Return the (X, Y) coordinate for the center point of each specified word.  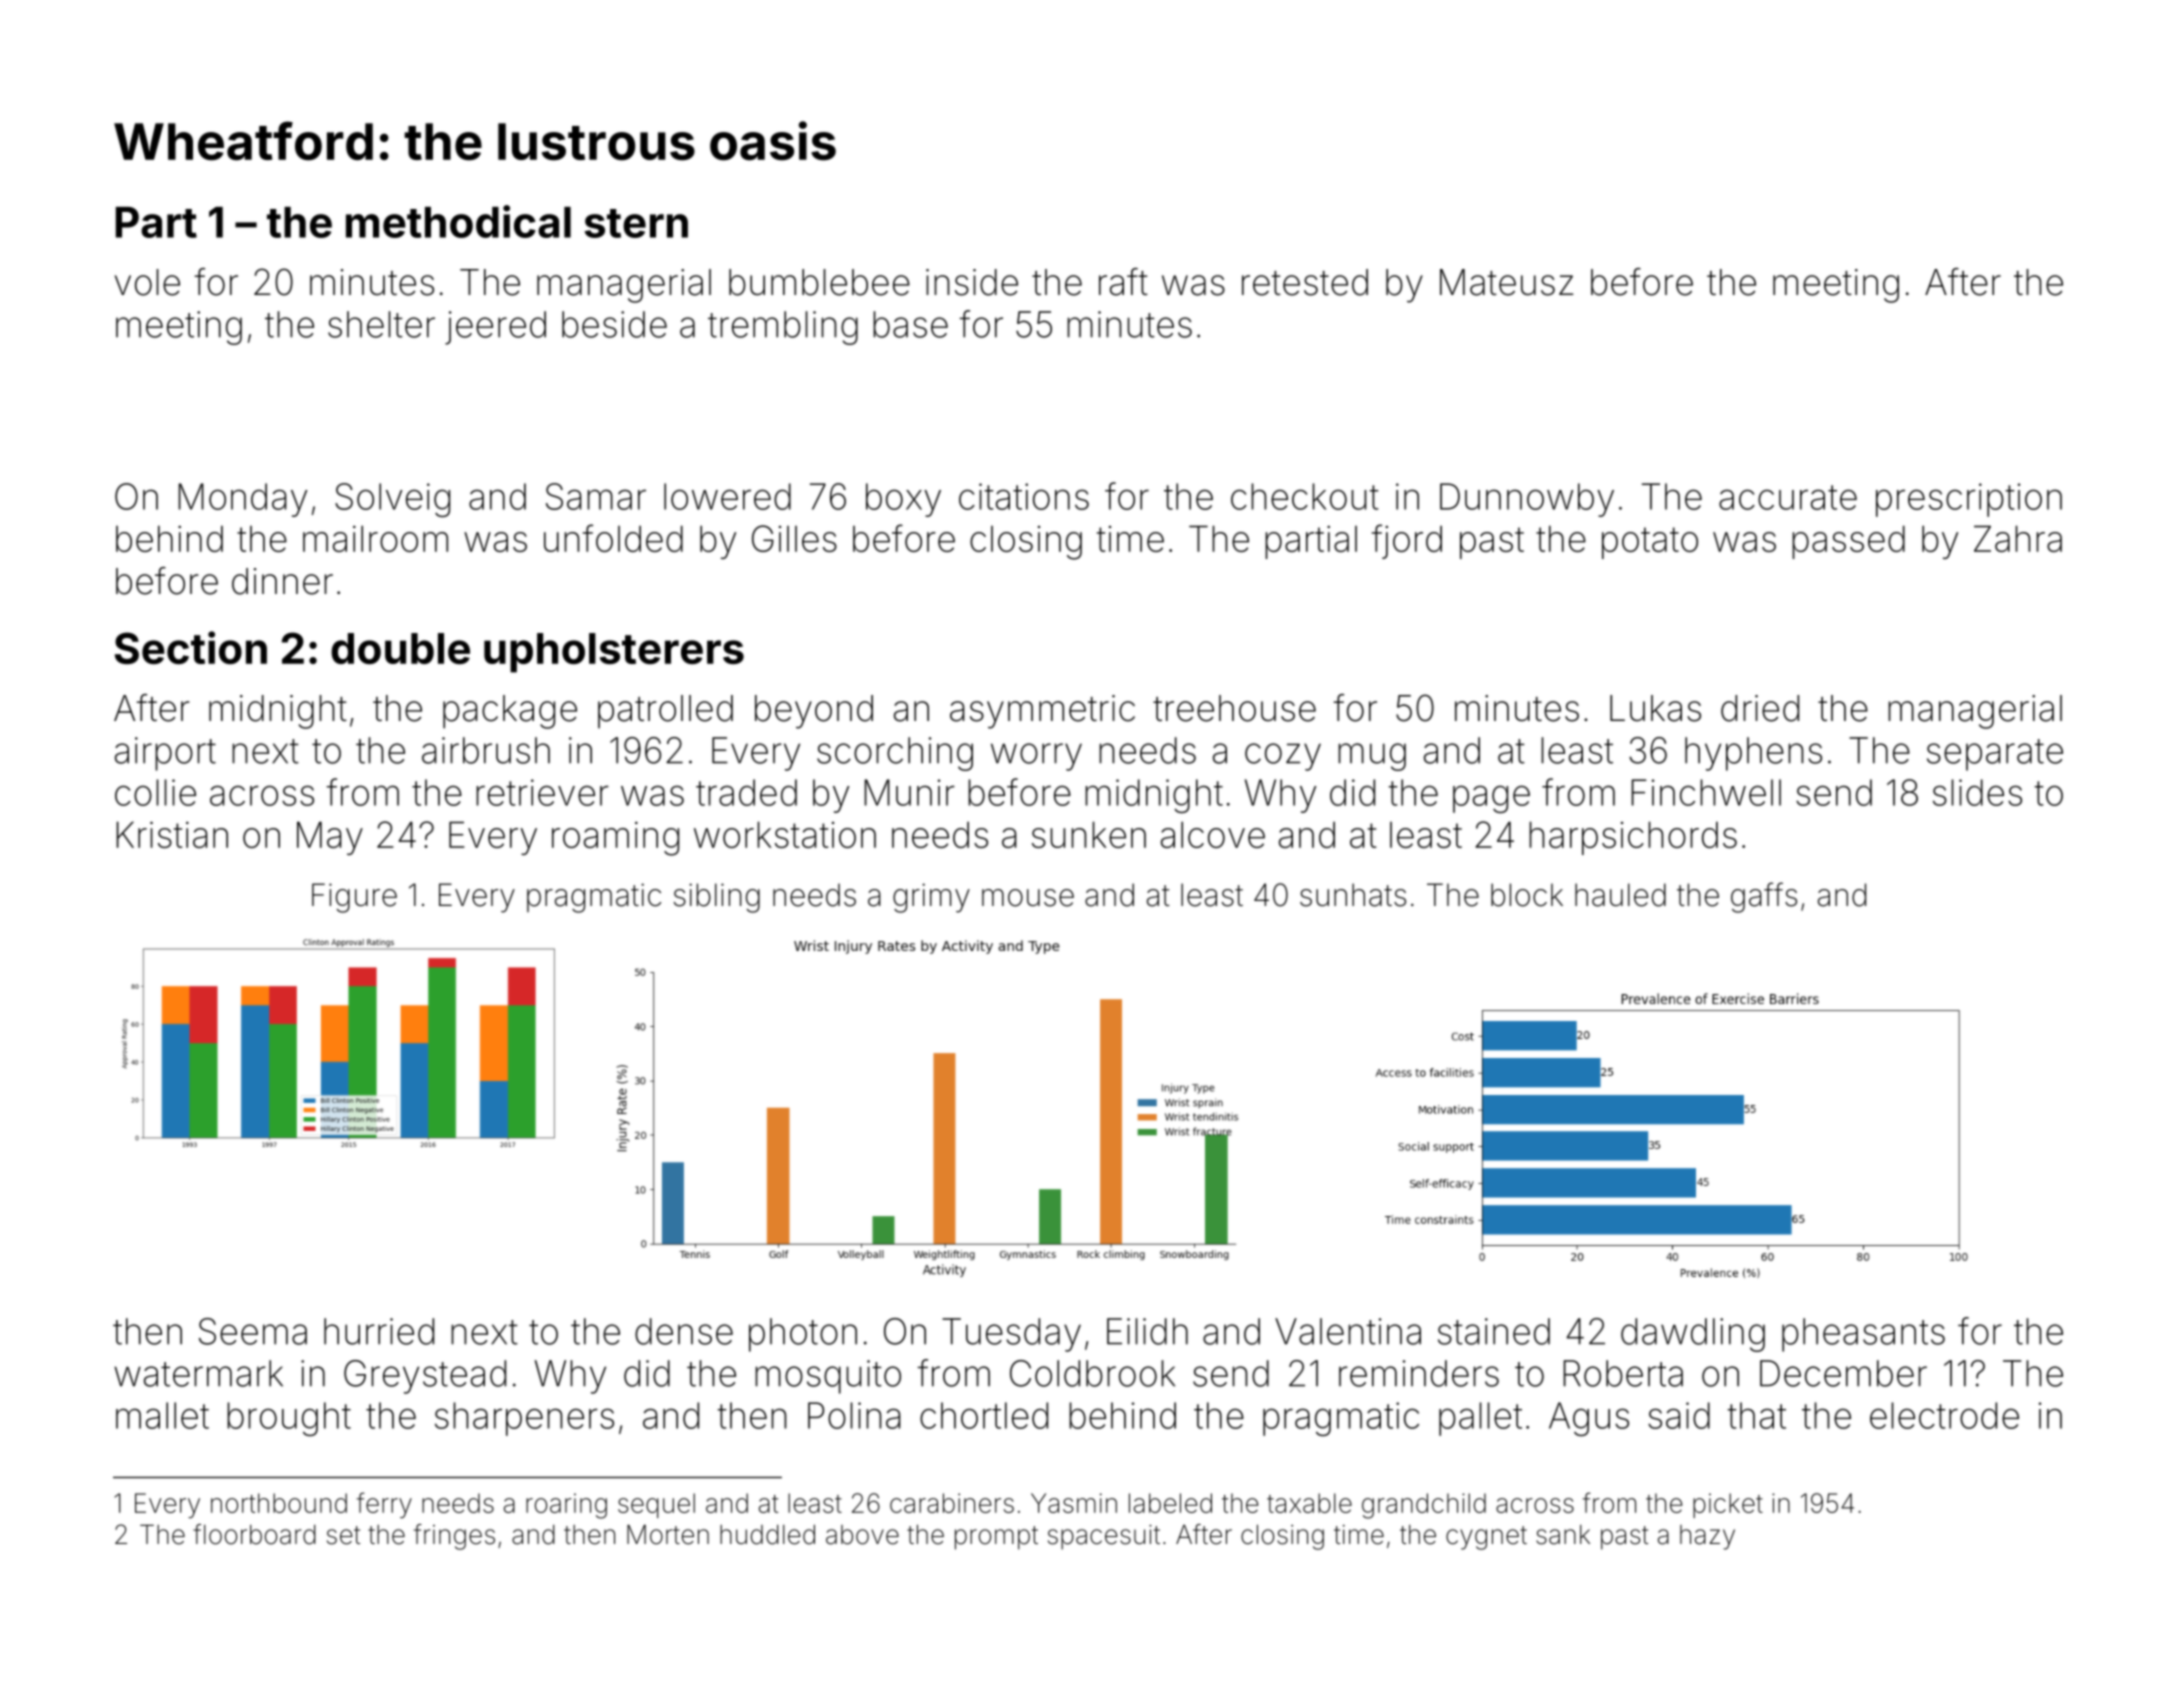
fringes (454, 1537)
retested (1305, 282)
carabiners (952, 1503)
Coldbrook (1092, 1373)
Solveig (392, 500)
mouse (1028, 898)
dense (684, 1331)
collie (155, 792)
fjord (1407, 541)
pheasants (1863, 1335)
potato (1650, 543)
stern (636, 223)
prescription (1969, 500)
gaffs (1764, 897)
